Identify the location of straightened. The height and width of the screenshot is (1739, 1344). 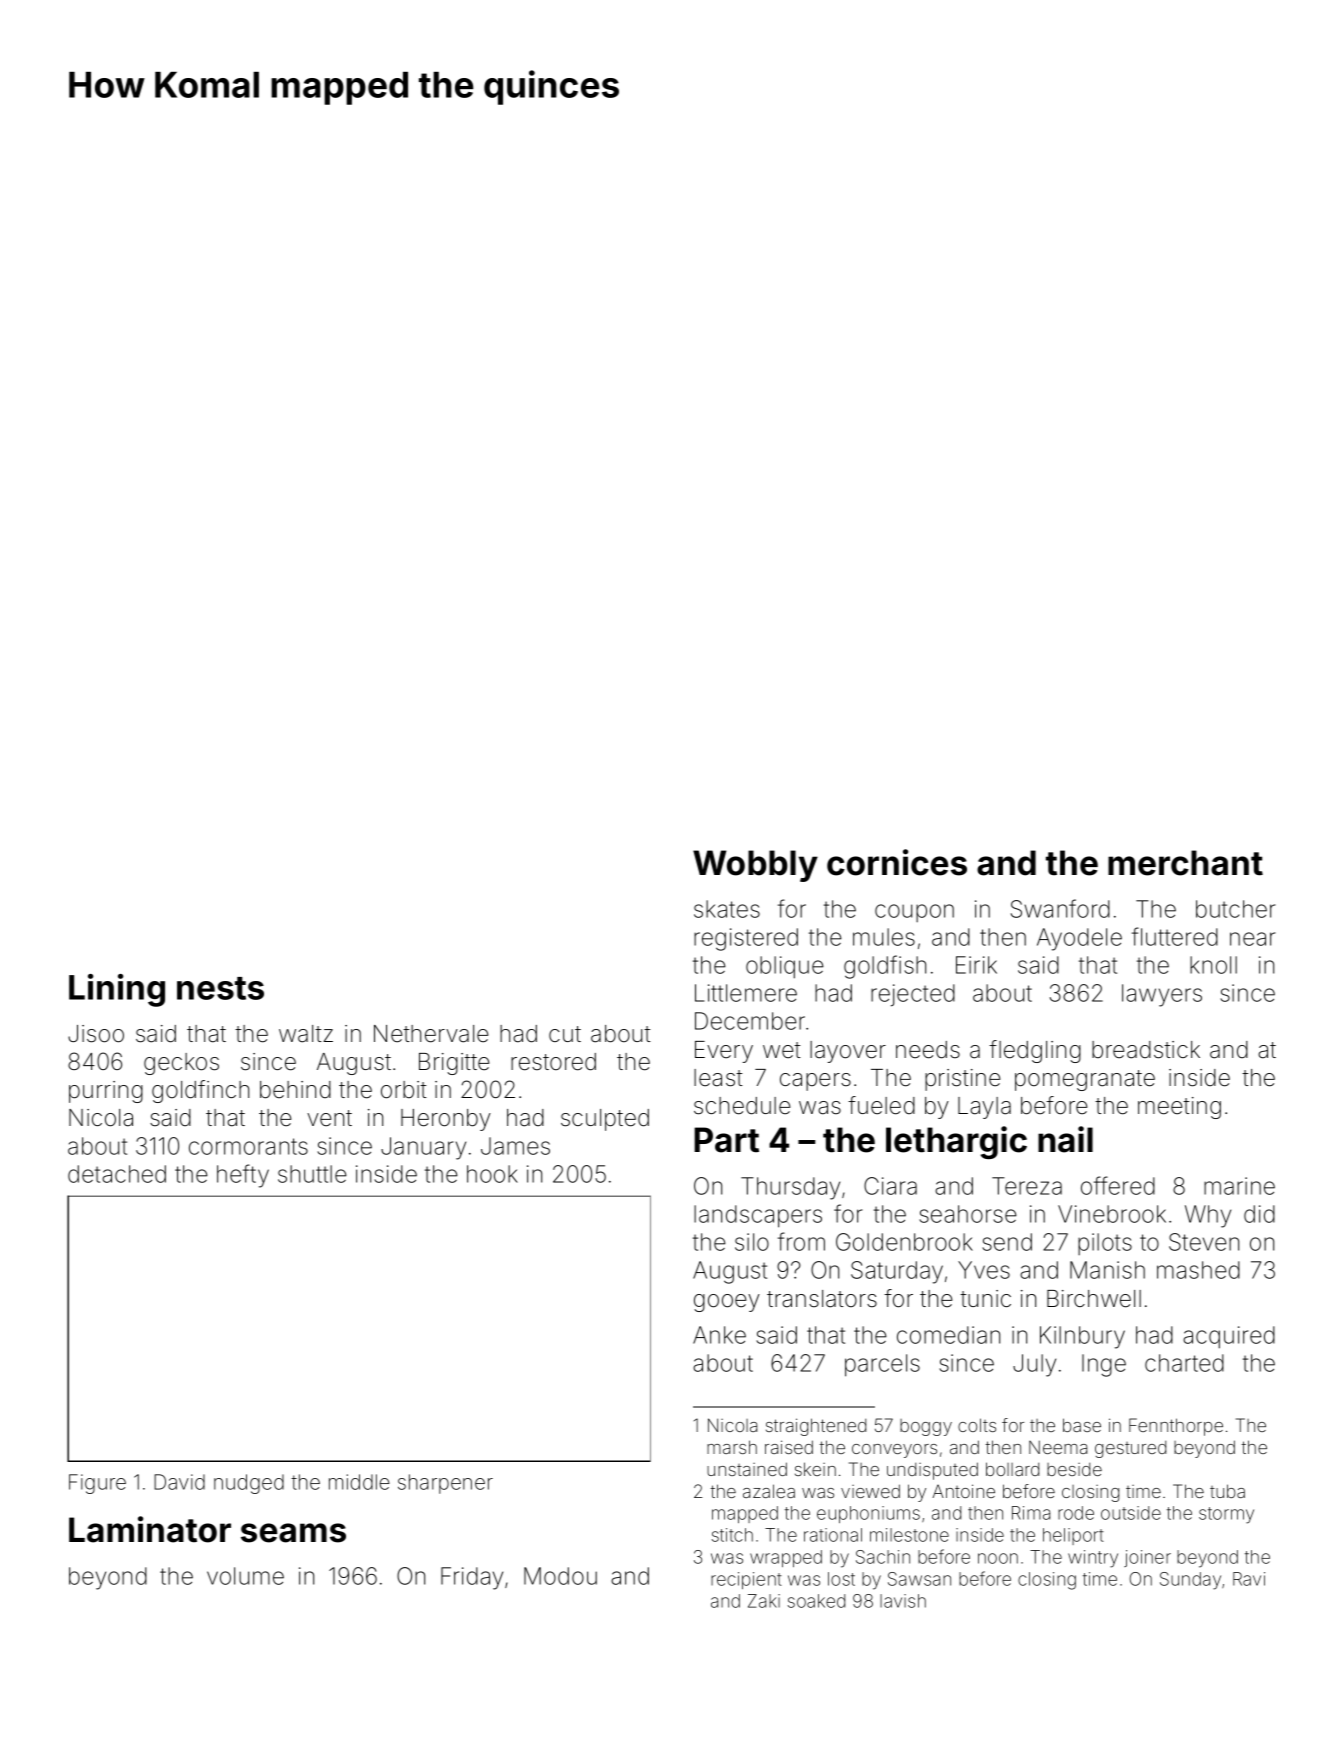
(816, 1427).
